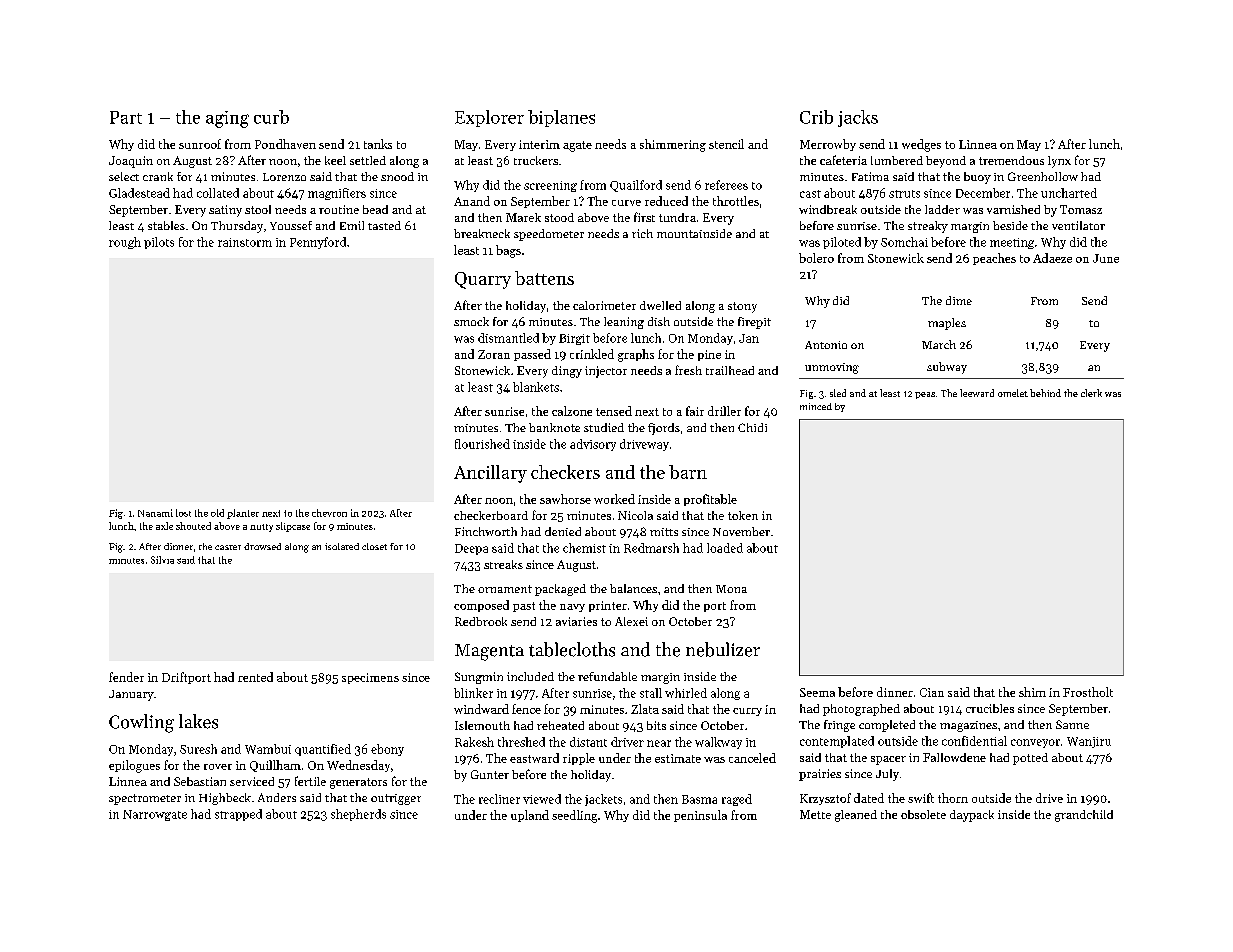 The height and width of the screenshot is (952, 1233). What do you see at coordinates (162, 560) in the screenshot?
I see `Silvia` at bounding box center [162, 560].
